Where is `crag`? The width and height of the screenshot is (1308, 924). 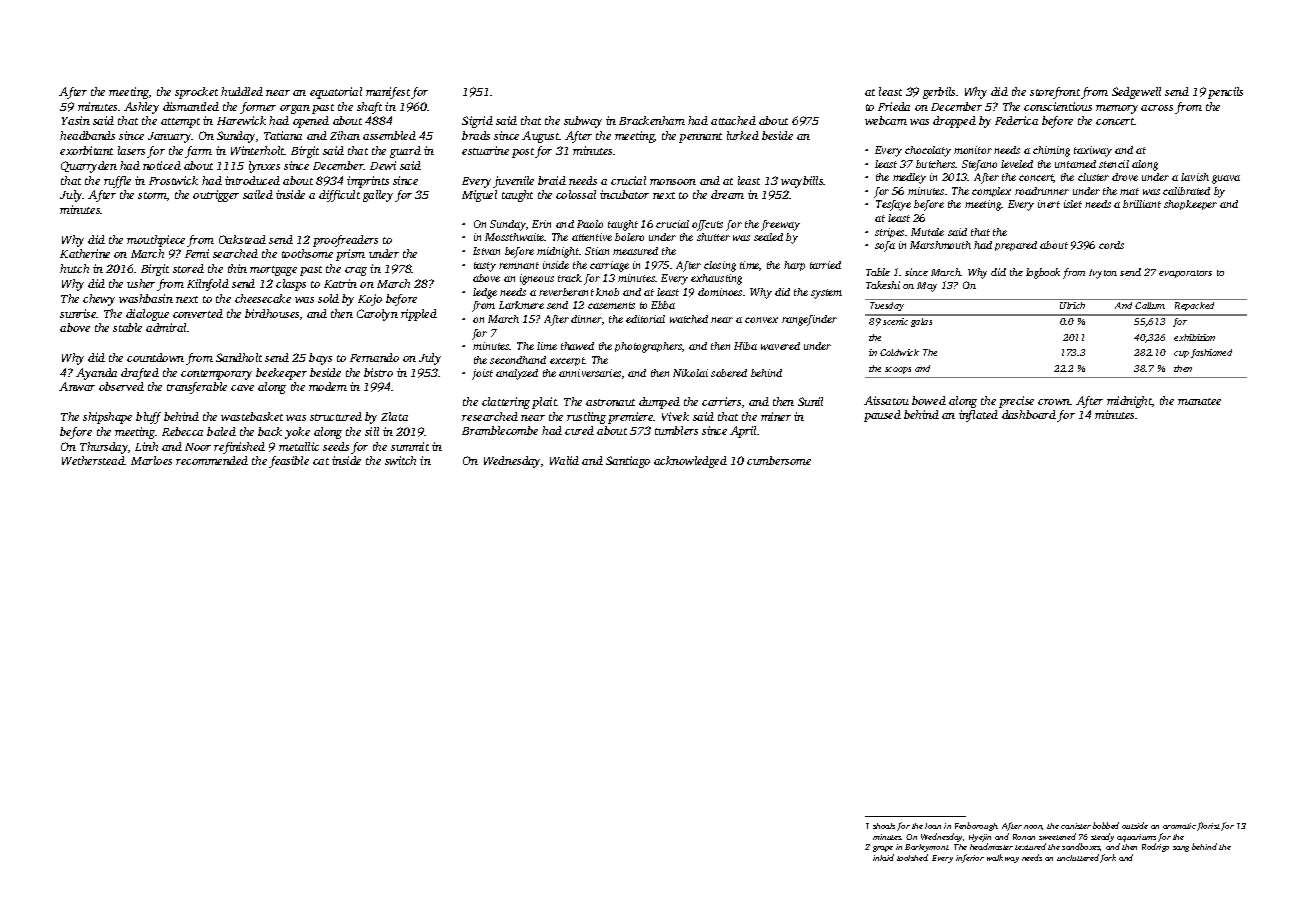 crag is located at coordinates (356, 271).
